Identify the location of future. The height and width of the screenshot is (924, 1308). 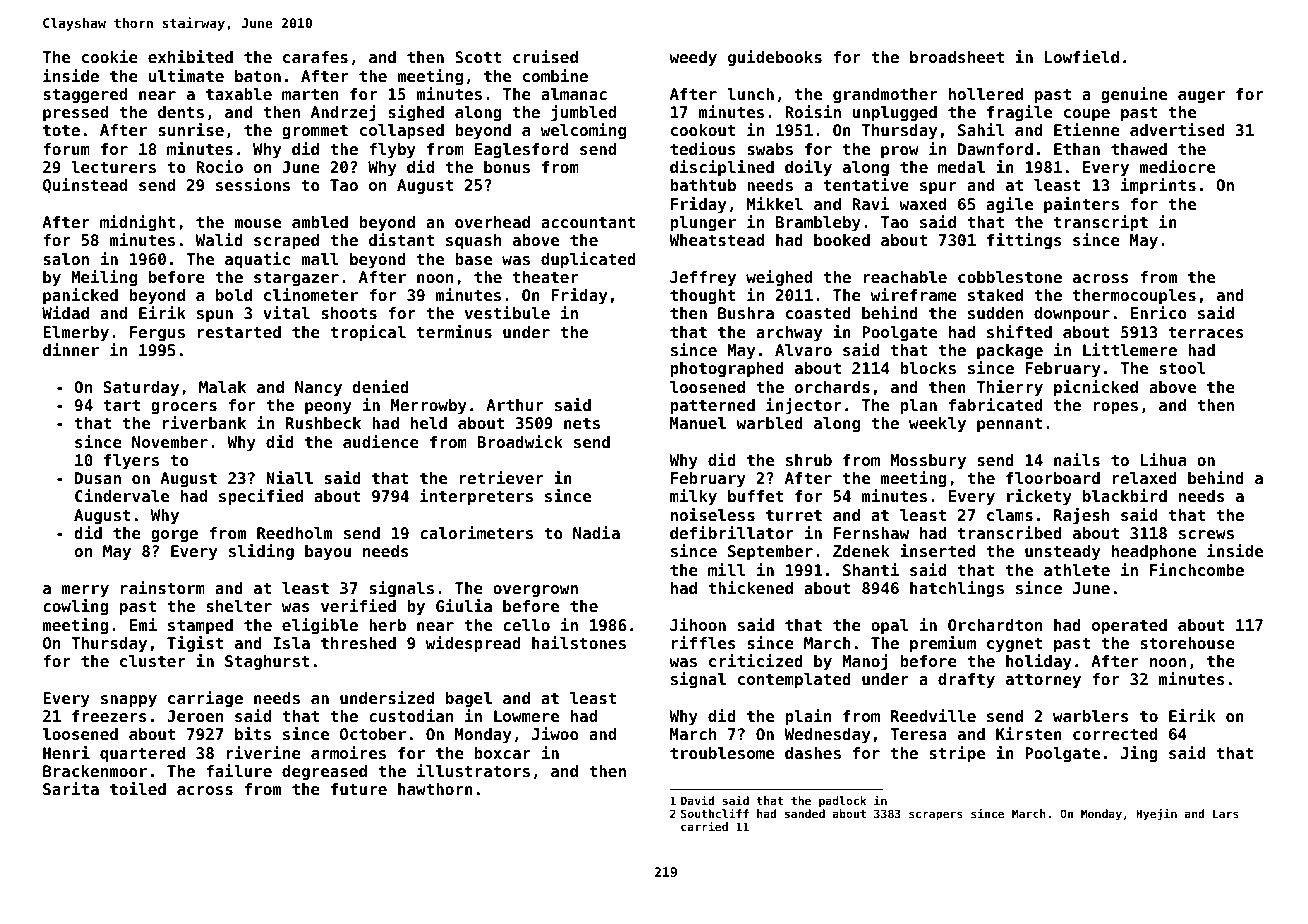
(359, 789).
